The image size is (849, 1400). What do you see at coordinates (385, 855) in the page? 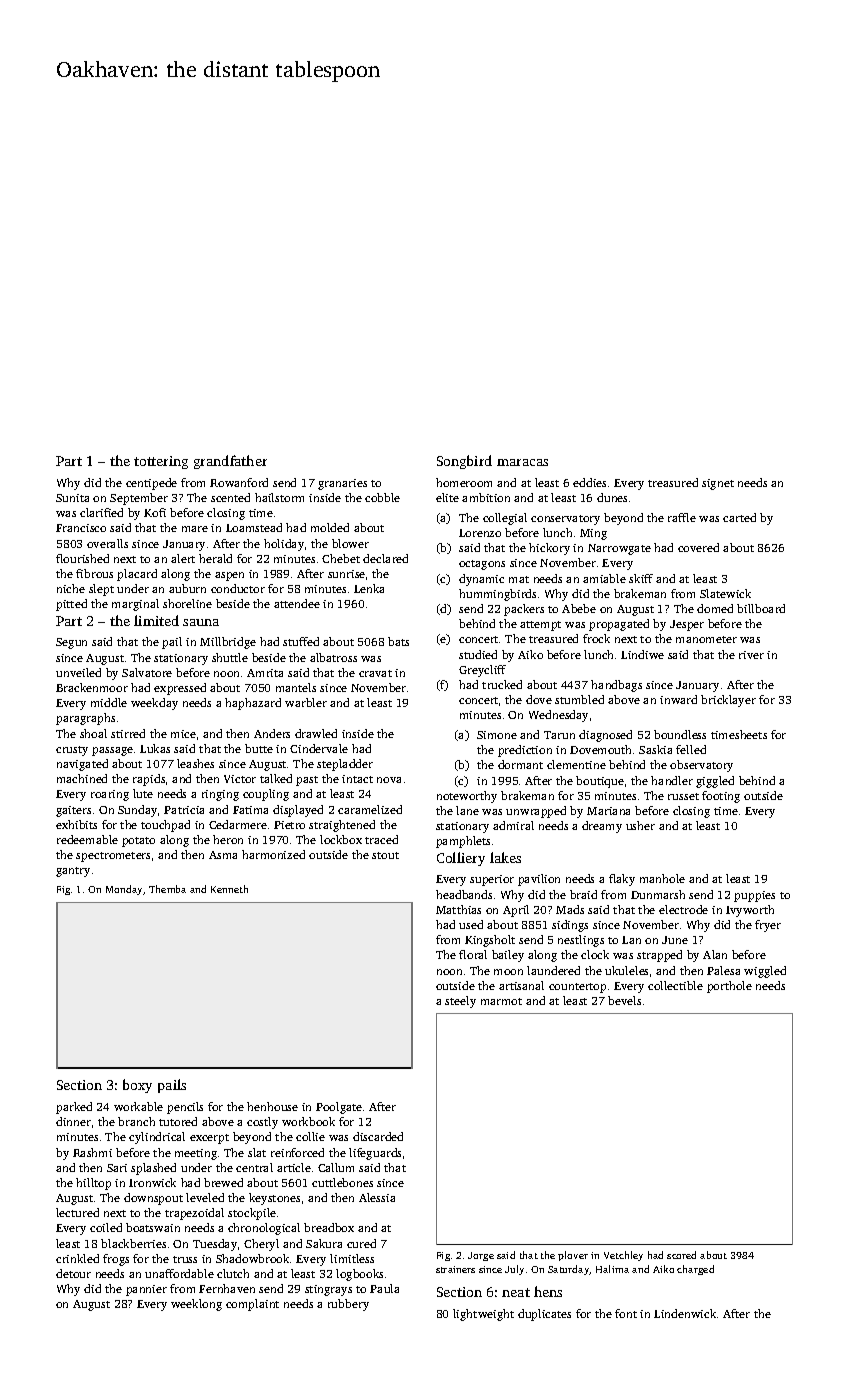
I see `stout` at bounding box center [385, 855].
